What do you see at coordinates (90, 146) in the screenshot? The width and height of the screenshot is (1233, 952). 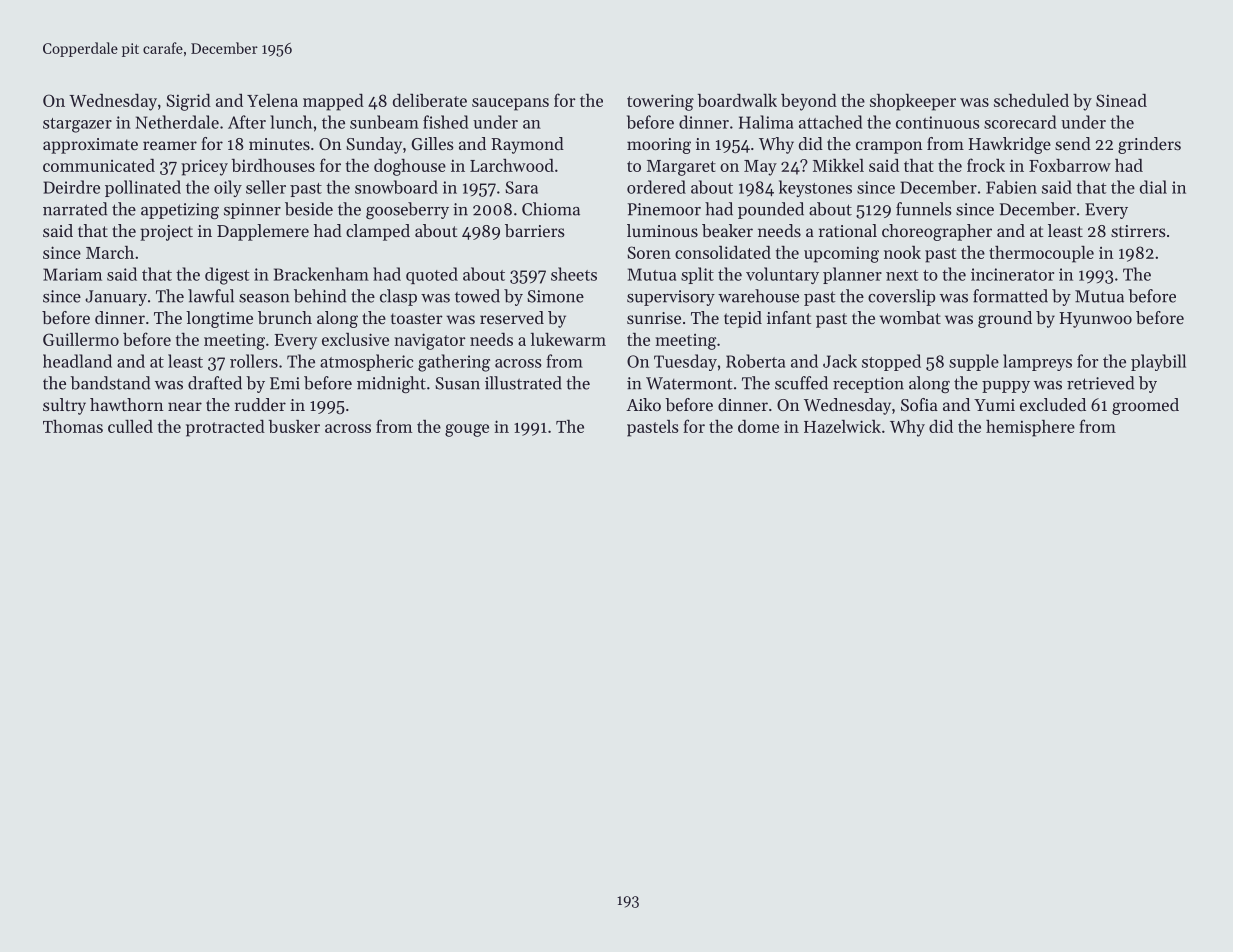 I see `approximate` at bounding box center [90, 146].
